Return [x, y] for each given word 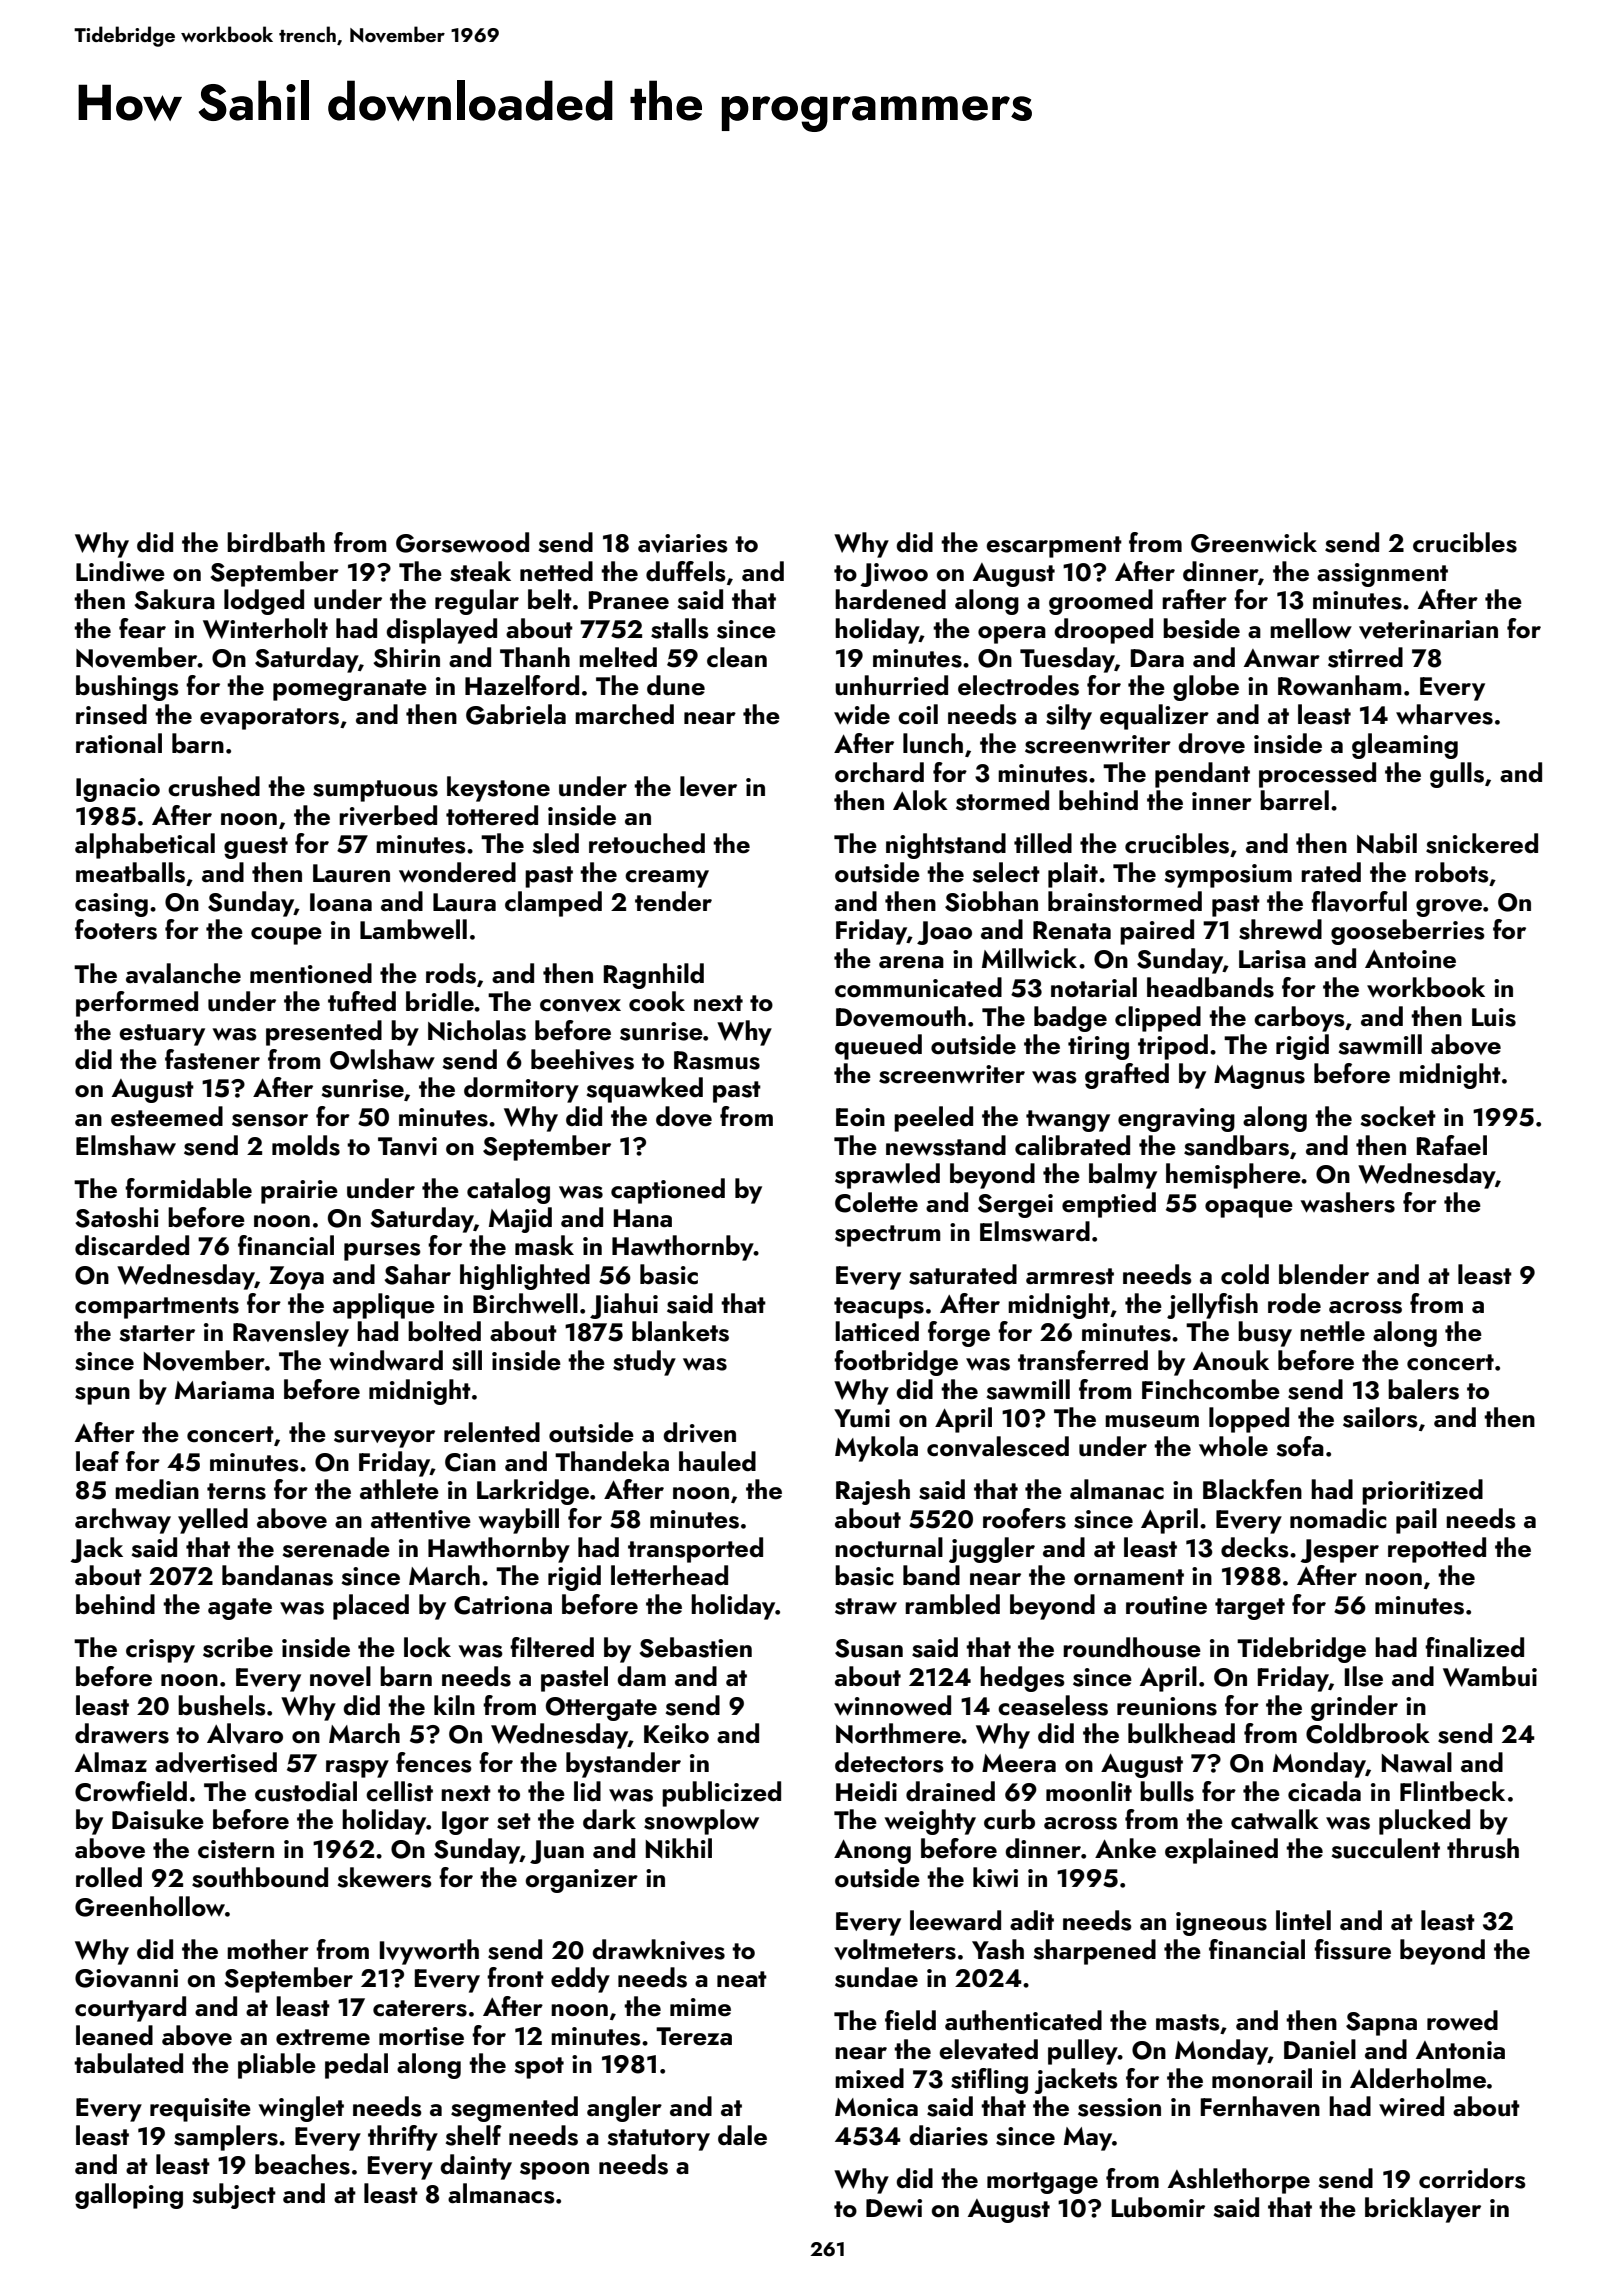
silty [1069, 717]
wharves [1444, 714]
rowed [1462, 2020]
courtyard [130, 2009]
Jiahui [624, 1306]
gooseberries [1408, 932]
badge [1070, 1019]
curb [1009, 1819]
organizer [581, 1881]
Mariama [224, 1390]
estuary [162, 1035]
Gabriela [516, 714]
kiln [454, 1705]
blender [1324, 1274]
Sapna [1381, 2024]
